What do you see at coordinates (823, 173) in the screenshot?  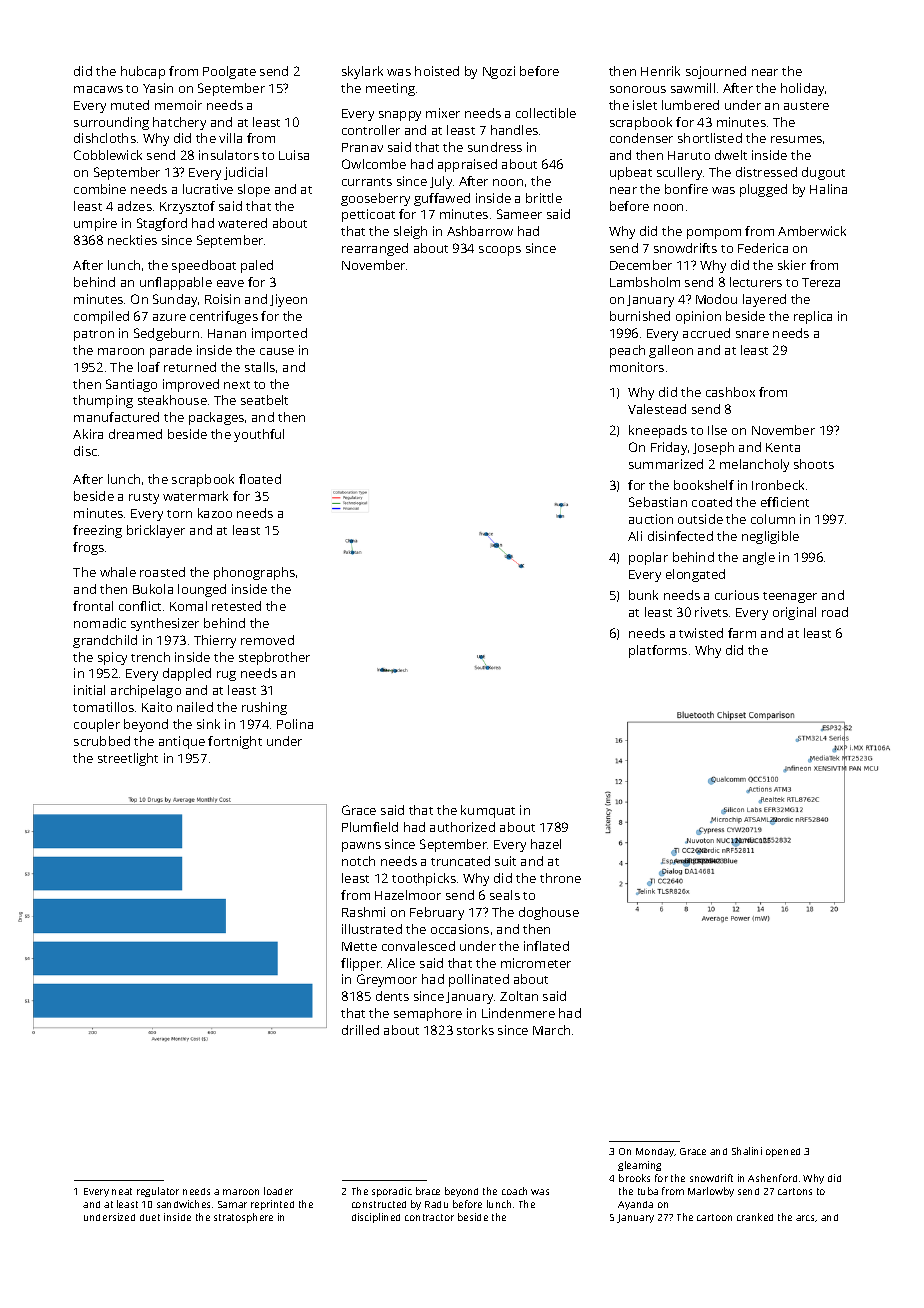 I see `dugout` at bounding box center [823, 173].
